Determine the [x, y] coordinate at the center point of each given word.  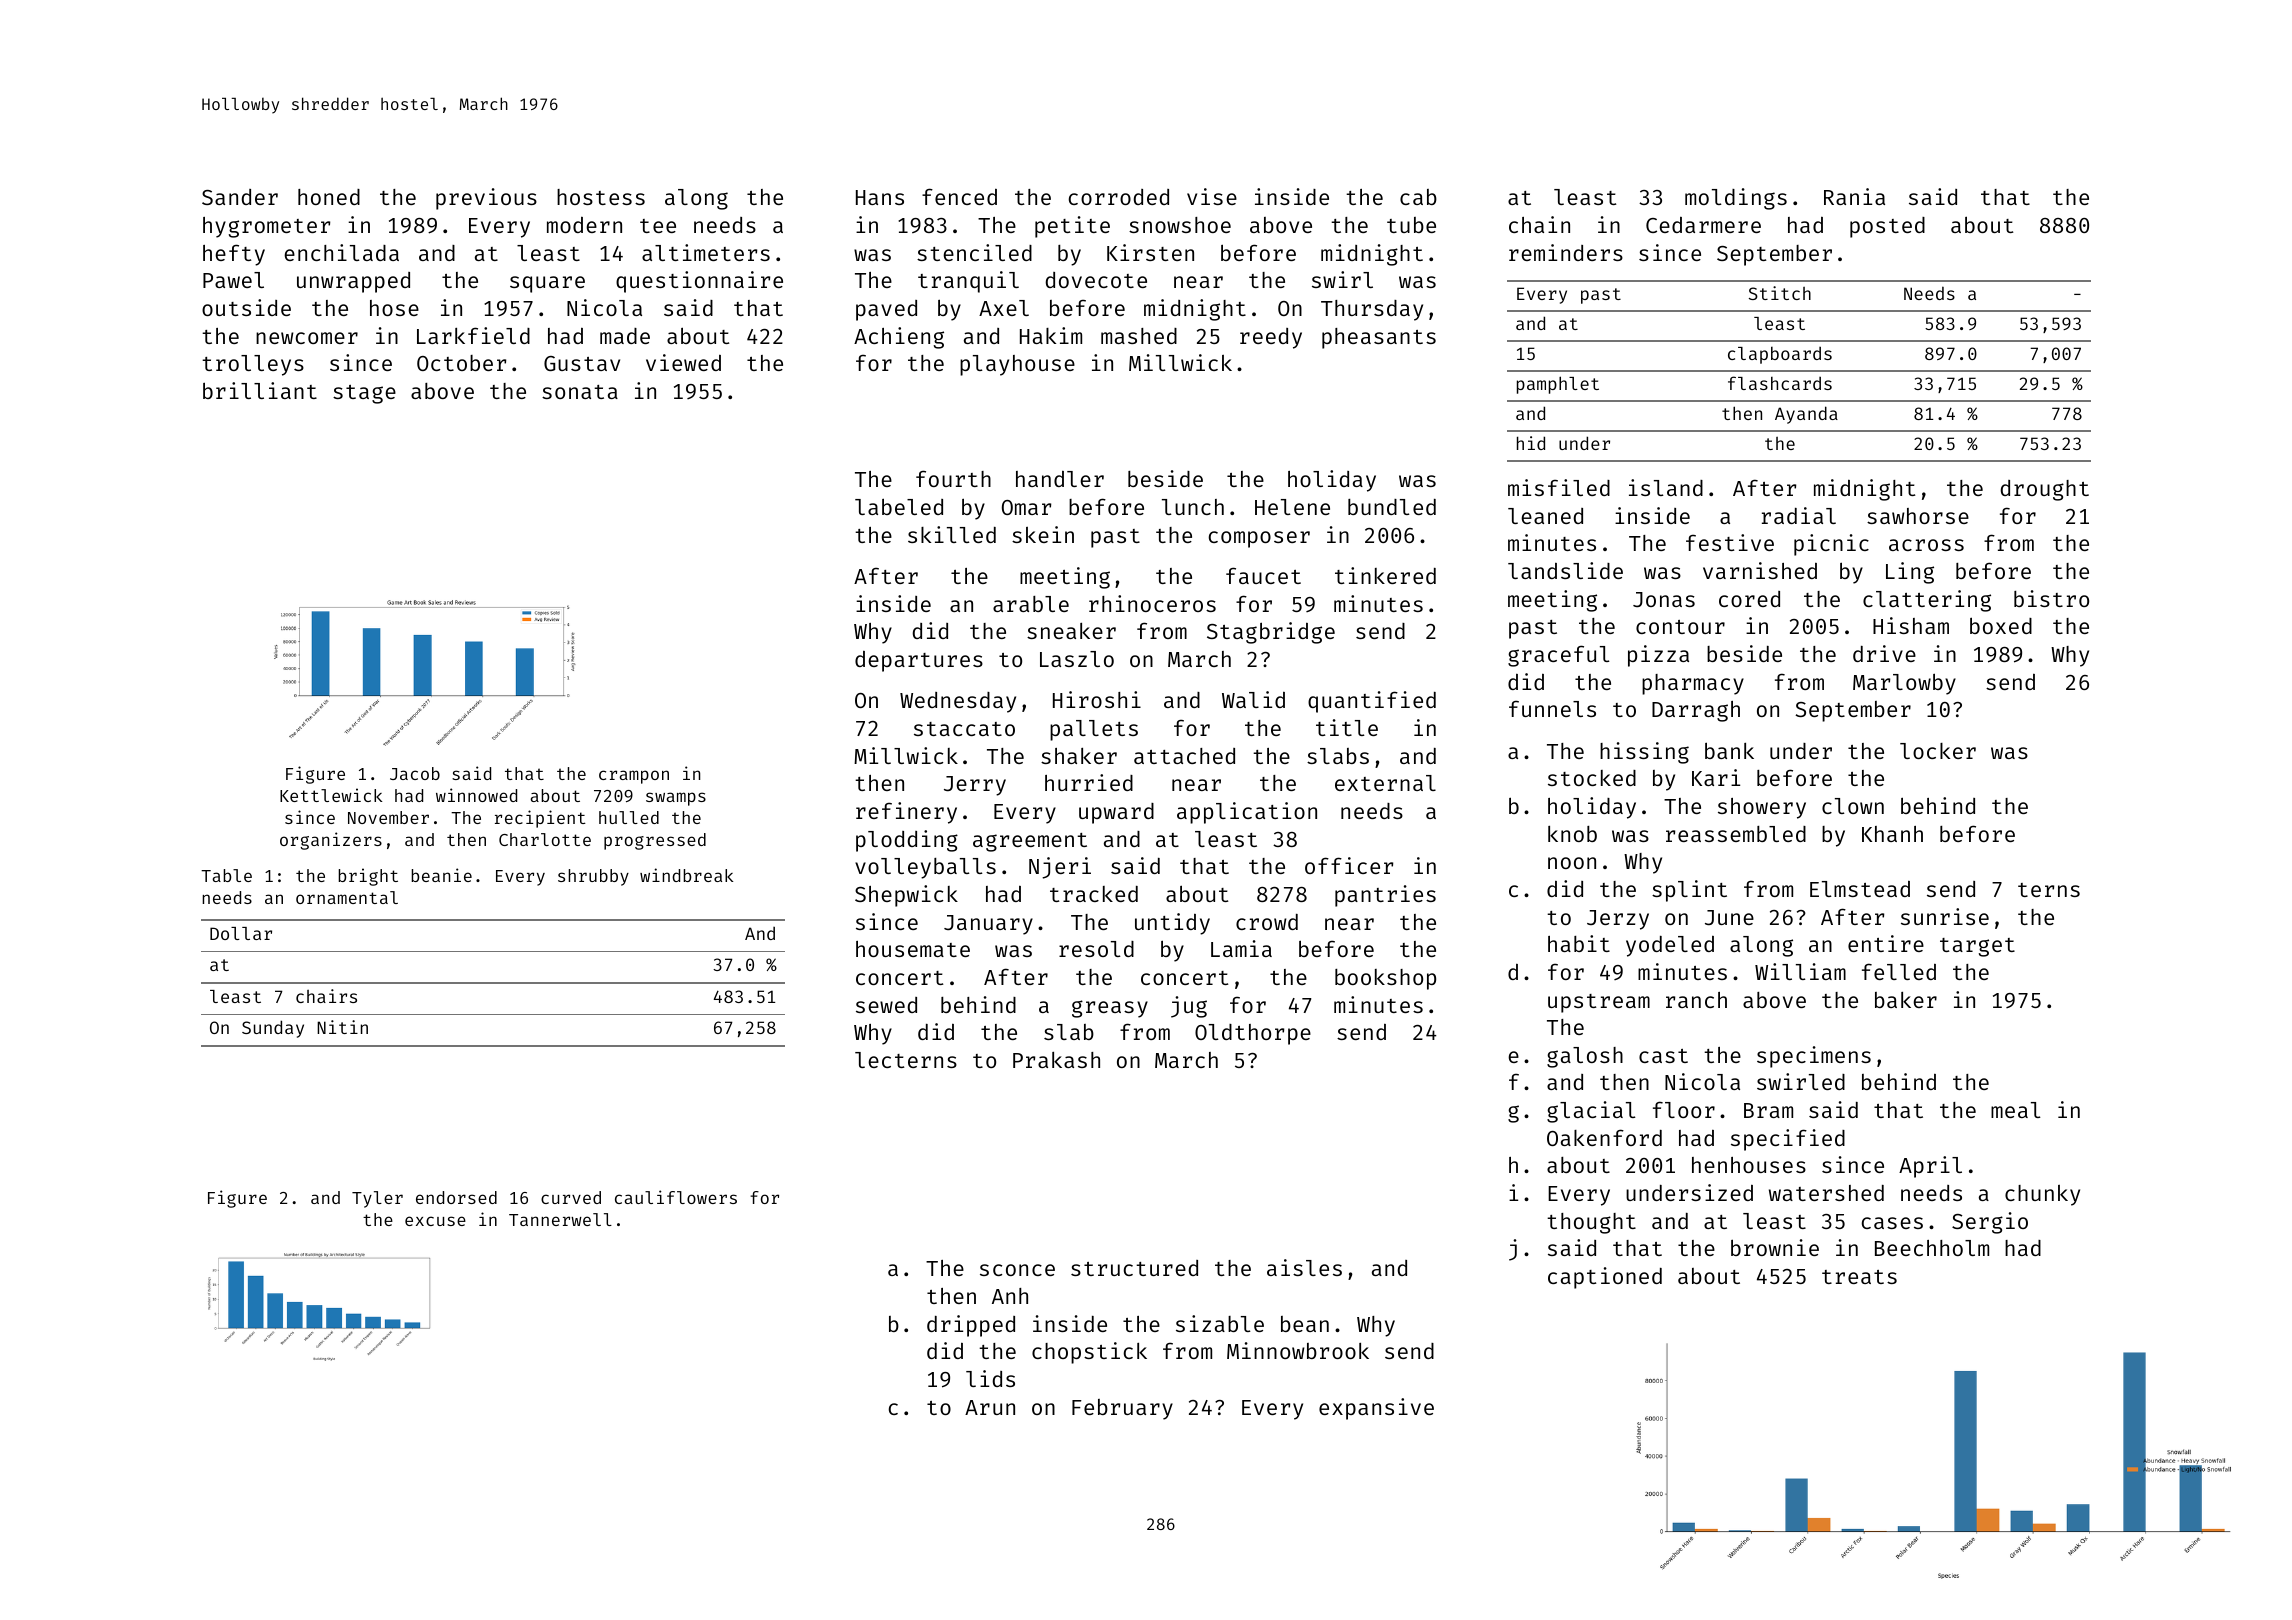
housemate [913, 949]
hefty [234, 255]
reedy [1271, 338]
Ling [1910, 573]
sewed [886, 1005]
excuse [435, 1221]
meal [2016, 1110]
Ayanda [1806, 415]
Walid [1253, 699]
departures [919, 661]
